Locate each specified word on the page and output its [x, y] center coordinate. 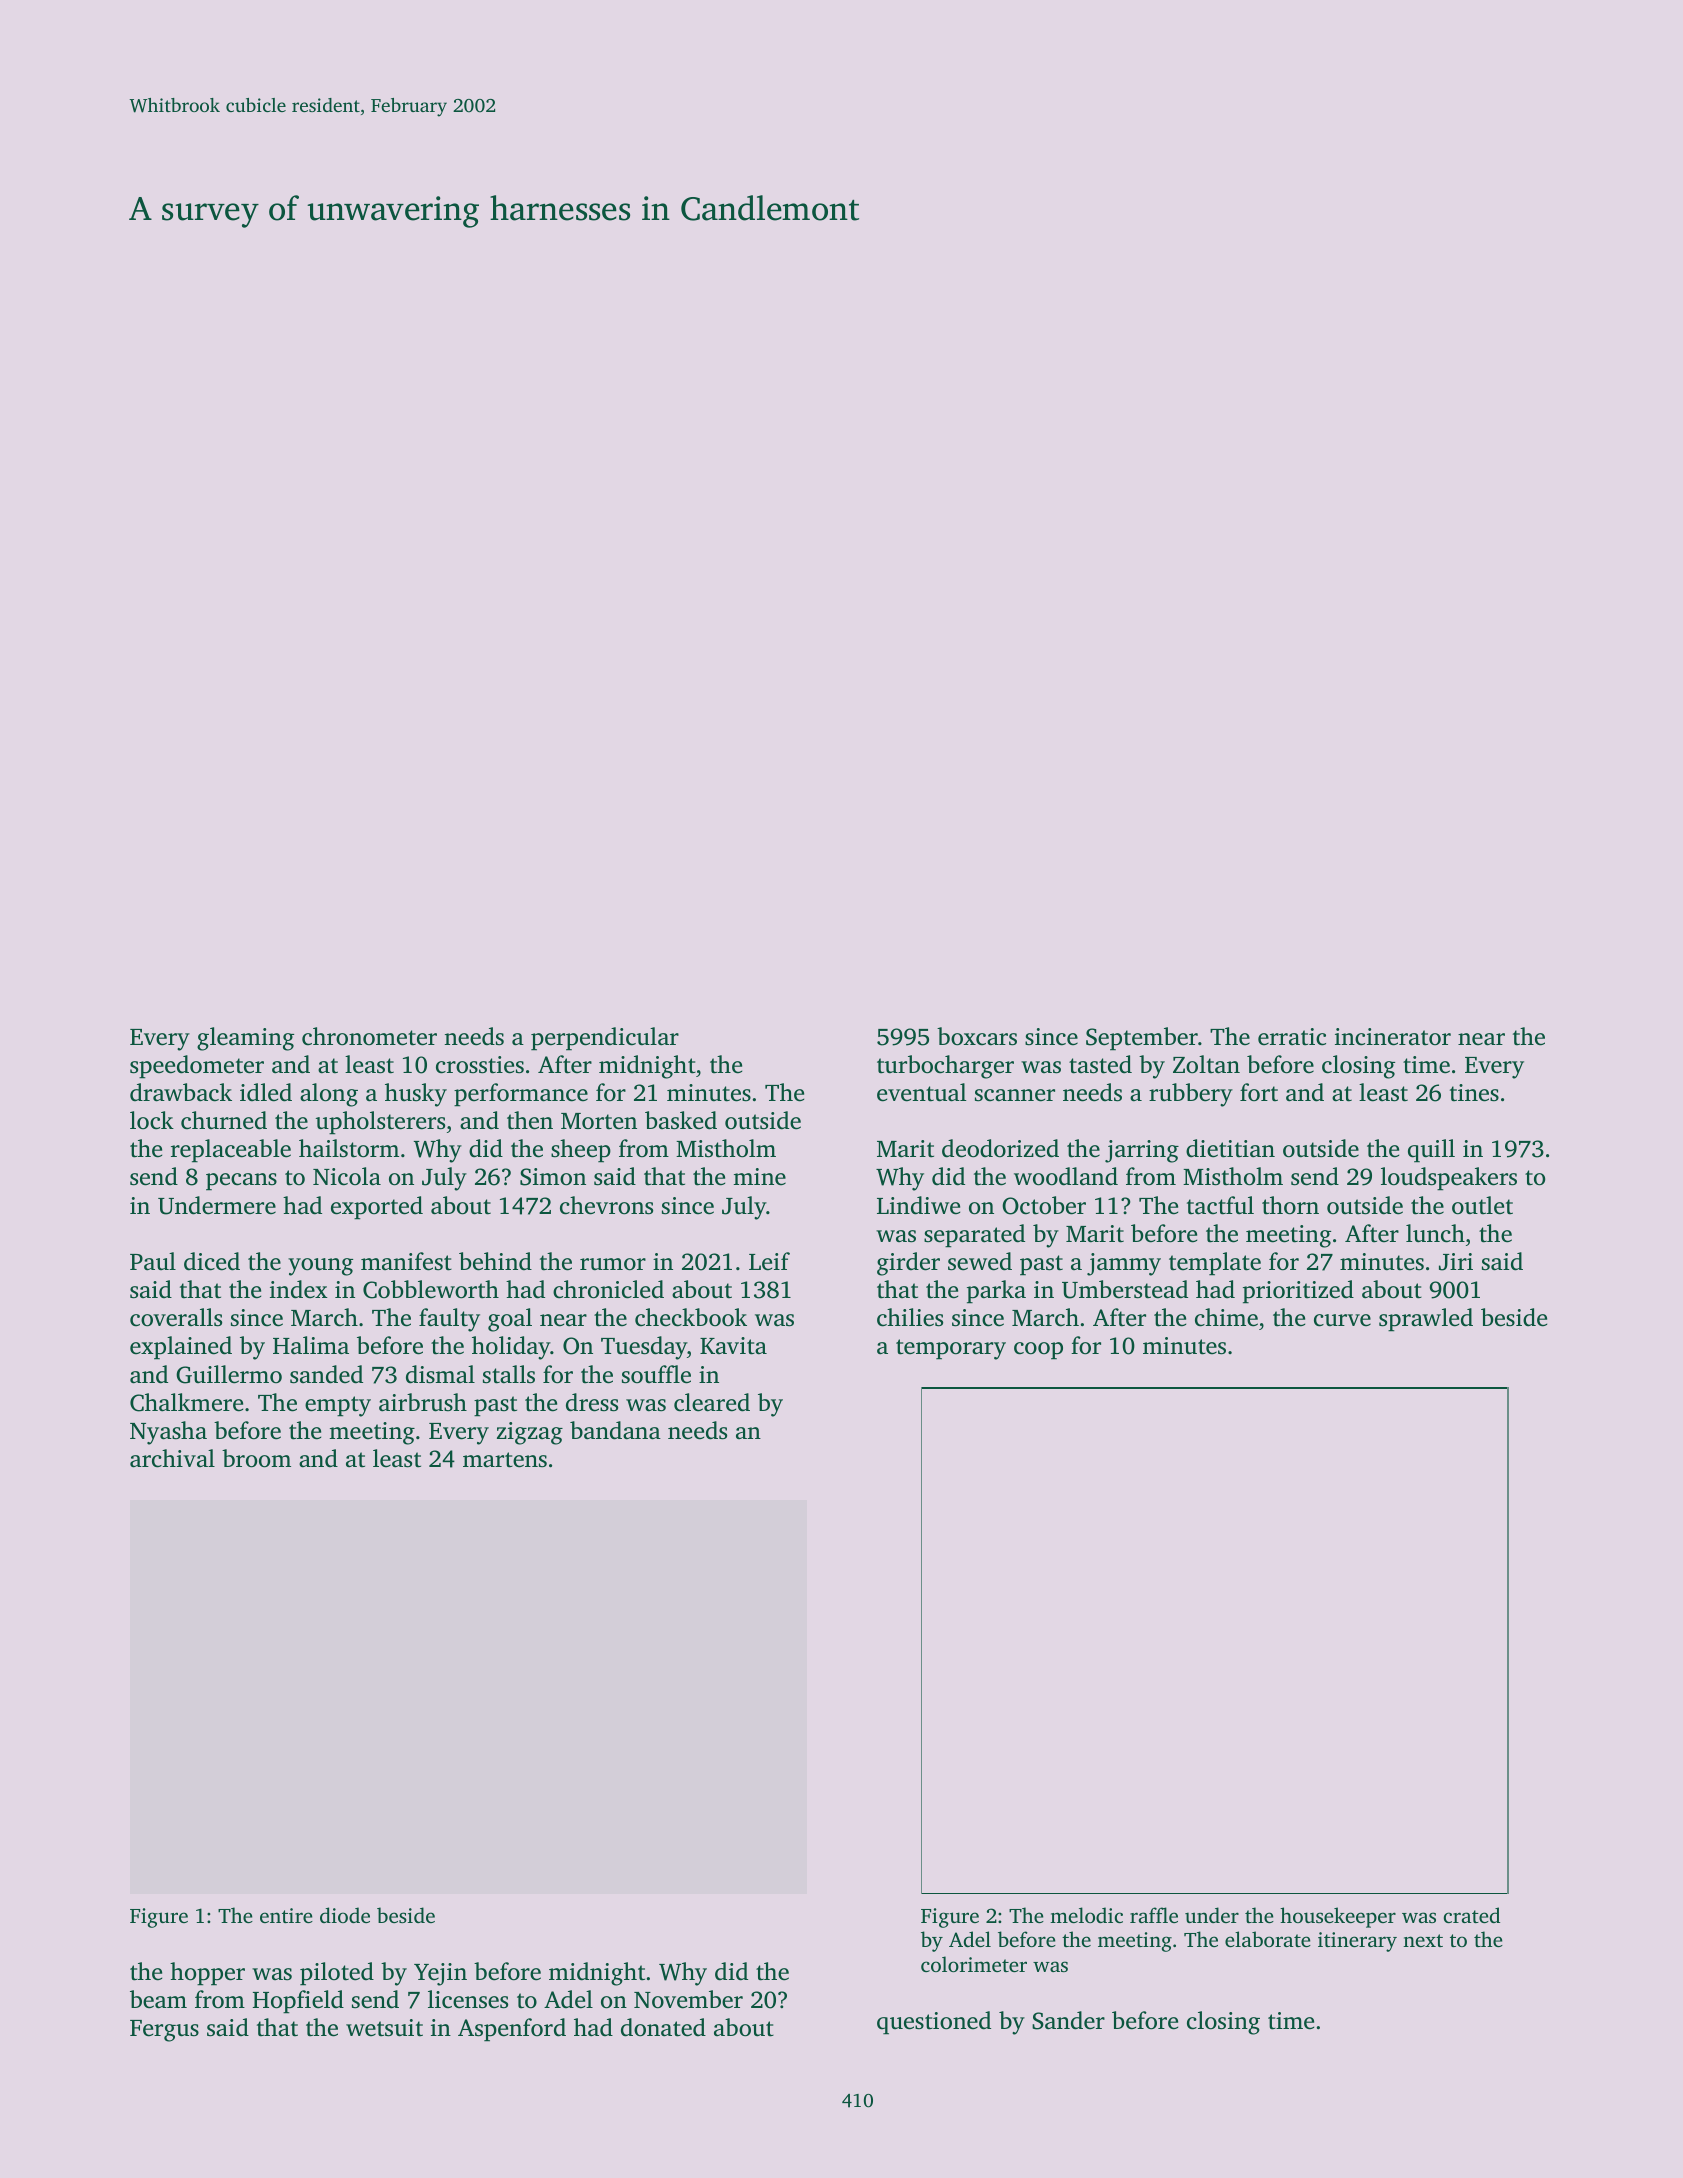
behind [495, 1261]
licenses [468, 1999]
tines [1474, 1093]
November [688, 1999]
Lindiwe [918, 1205]
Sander [1068, 2020]
